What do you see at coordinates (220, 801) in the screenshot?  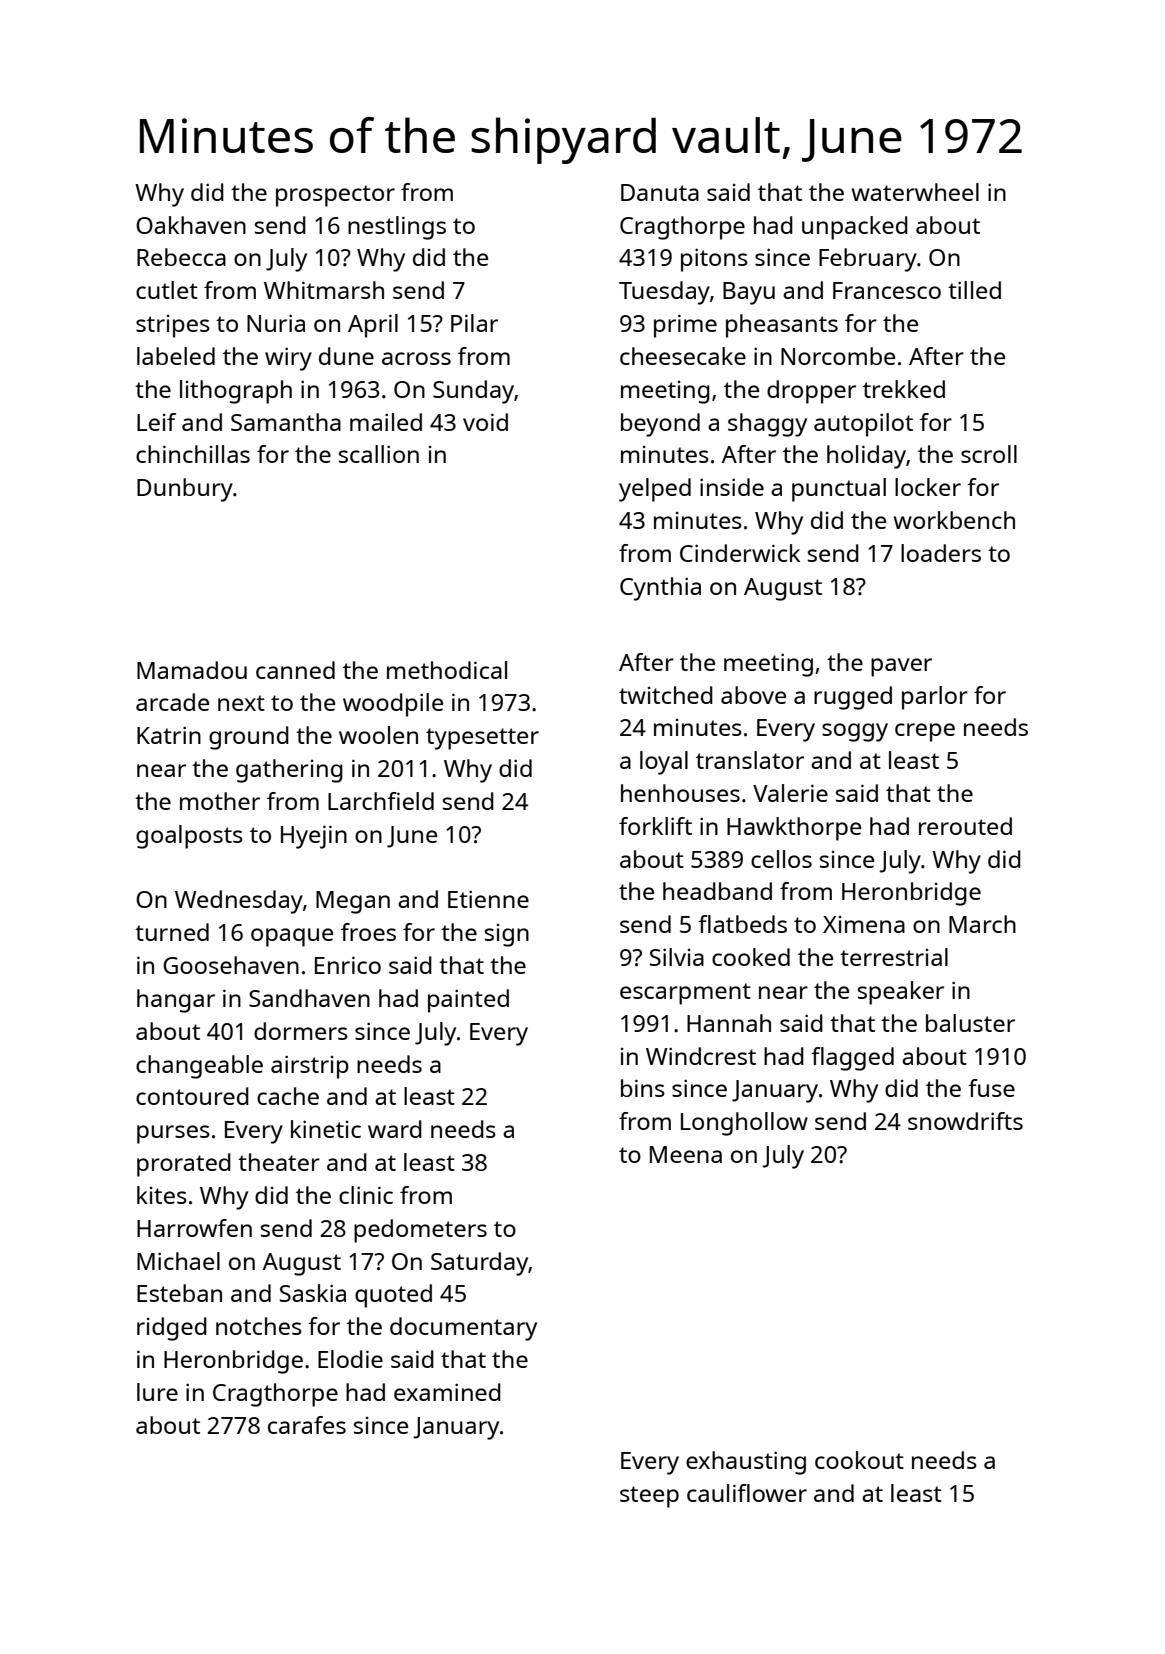 I see `mother` at bounding box center [220, 801].
